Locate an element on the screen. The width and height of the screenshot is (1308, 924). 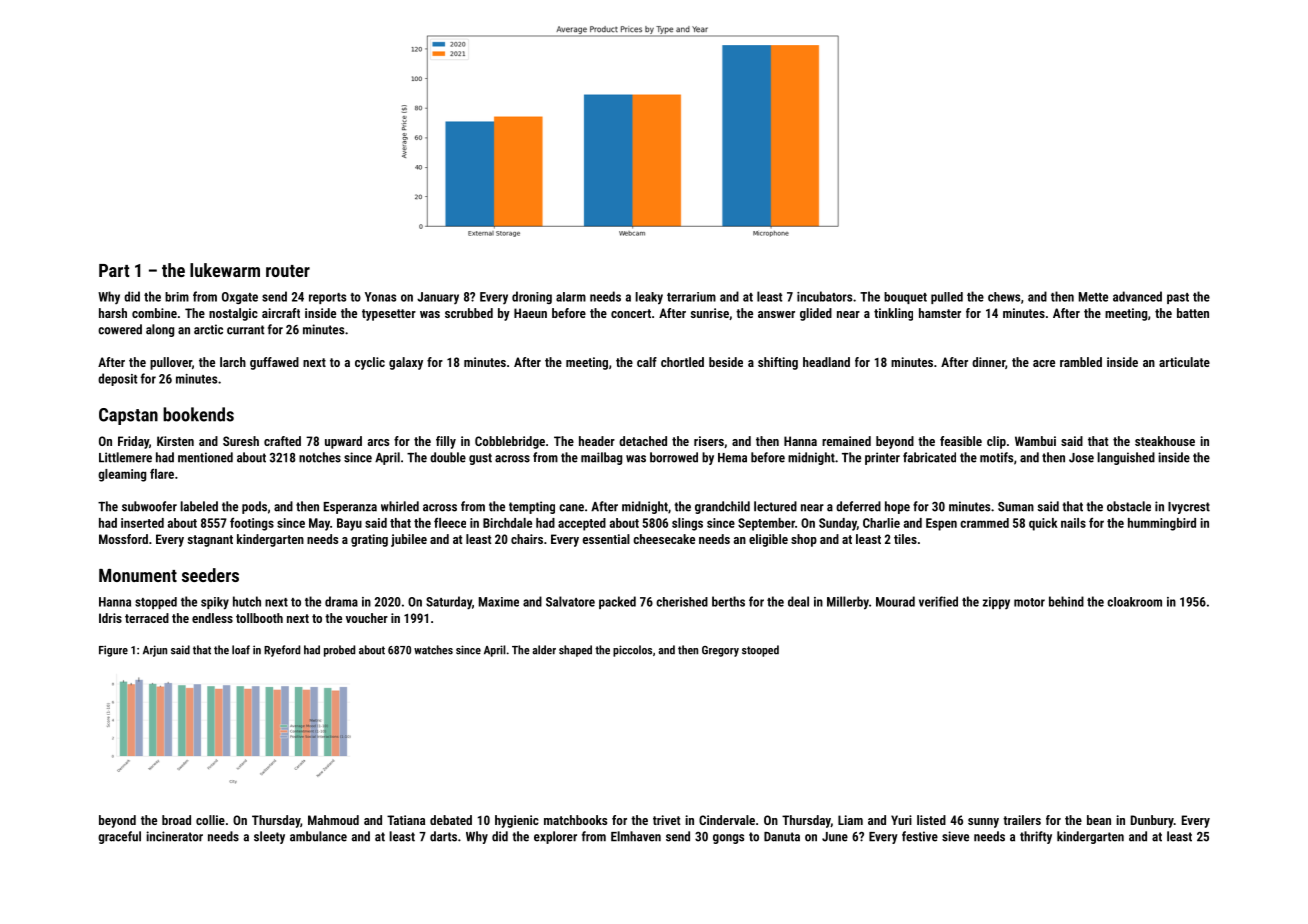
sleety is located at coordinates (269, 837).
